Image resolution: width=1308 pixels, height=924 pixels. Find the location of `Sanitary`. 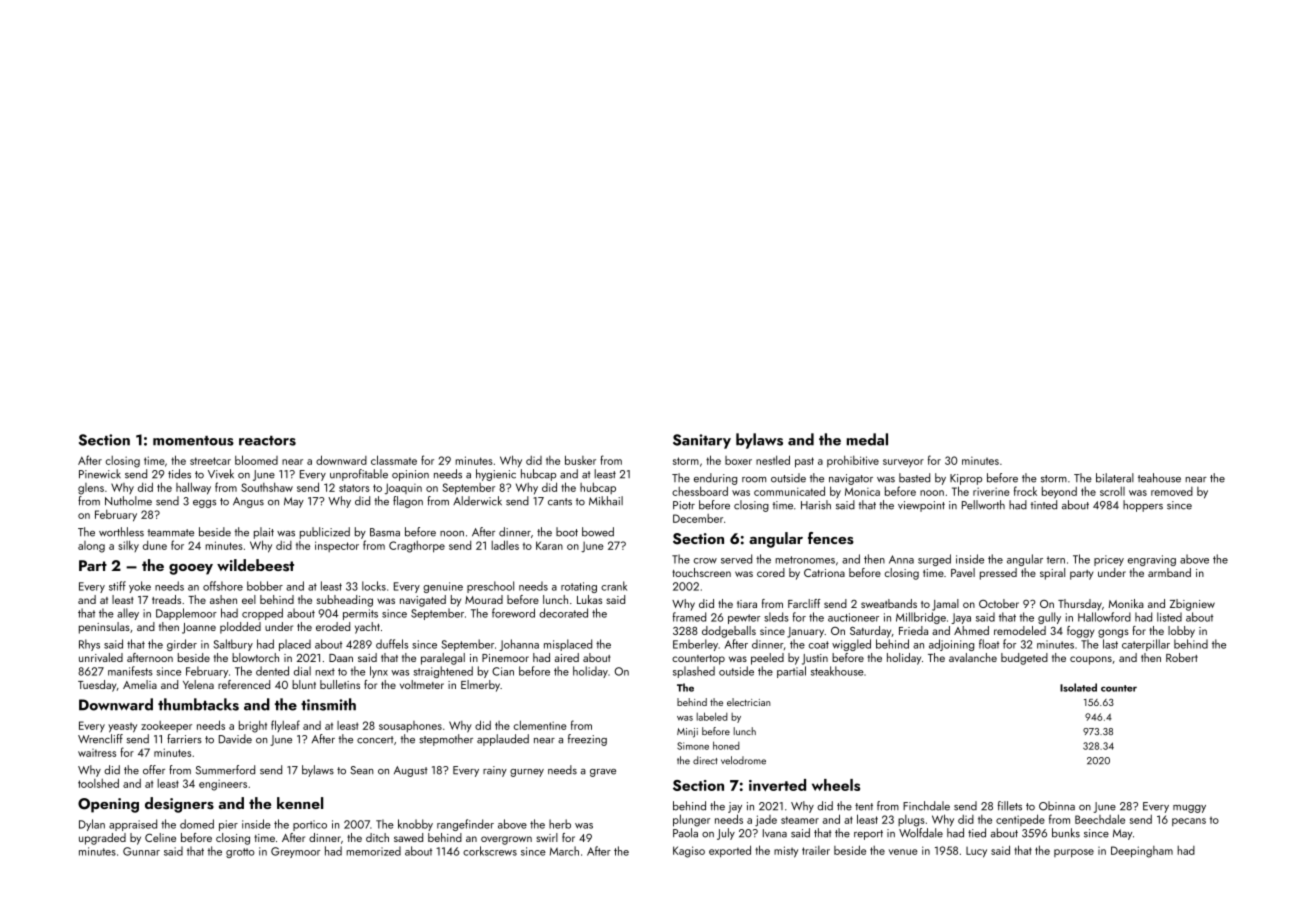

Sanitary is located at coordinates (702, 441).
